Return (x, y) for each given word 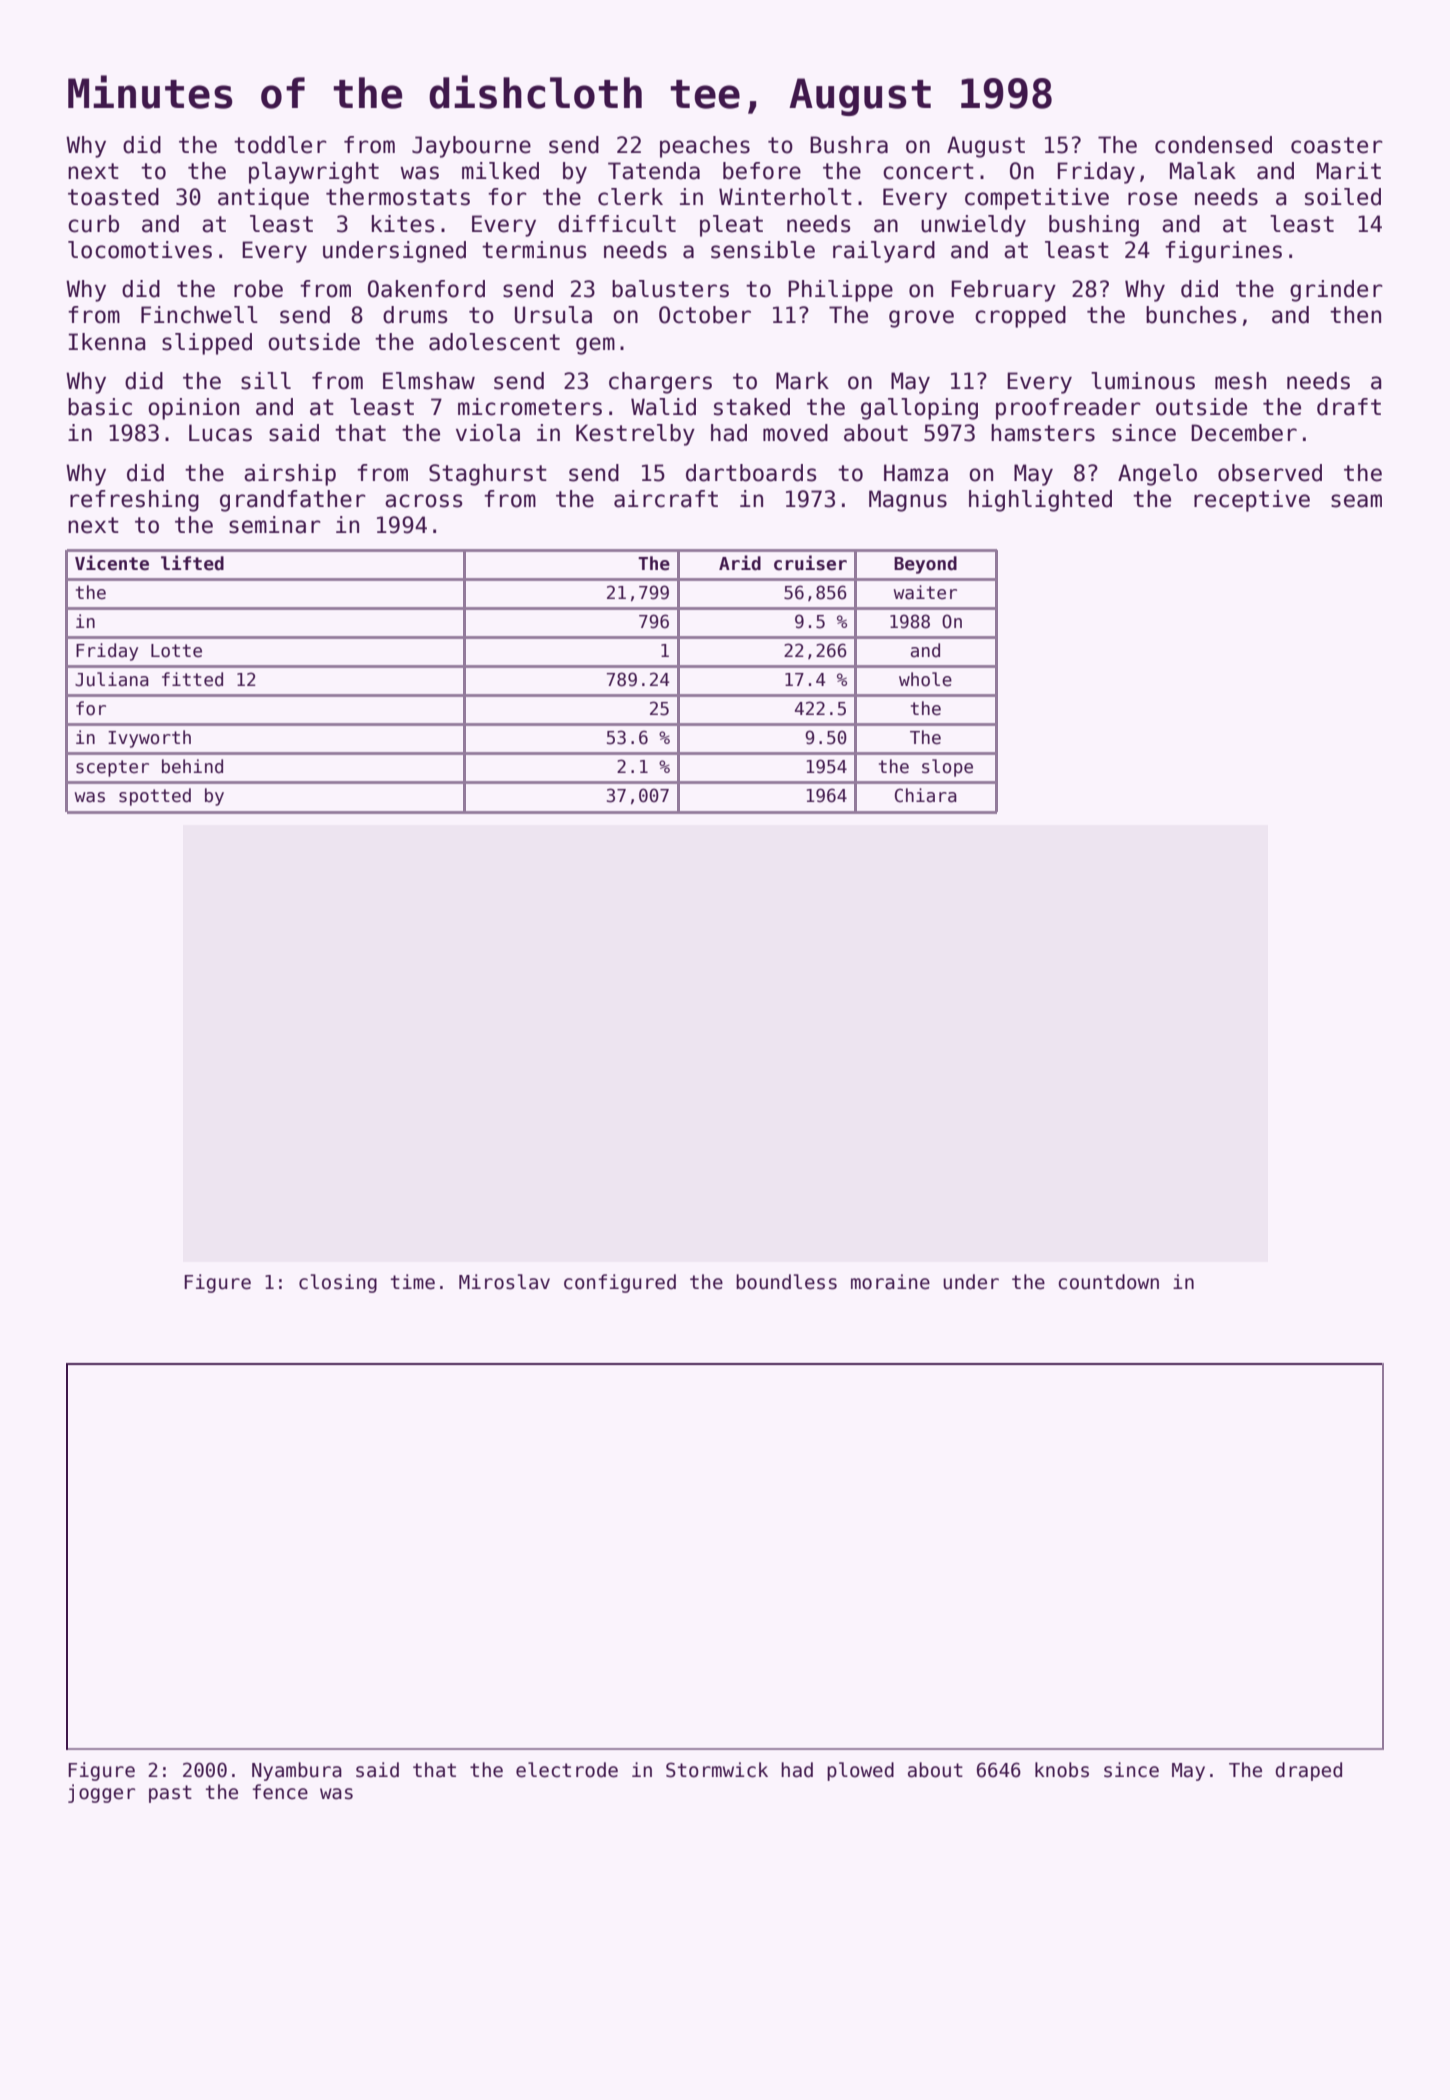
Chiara (926, 795)
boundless (786, 1282)
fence (280, 1792)
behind (192, 766)
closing (338, 1283)
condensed (1213, 145)
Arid (740, 563)
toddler (280, 145)
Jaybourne (471, 147)
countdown (1108, 1282)
